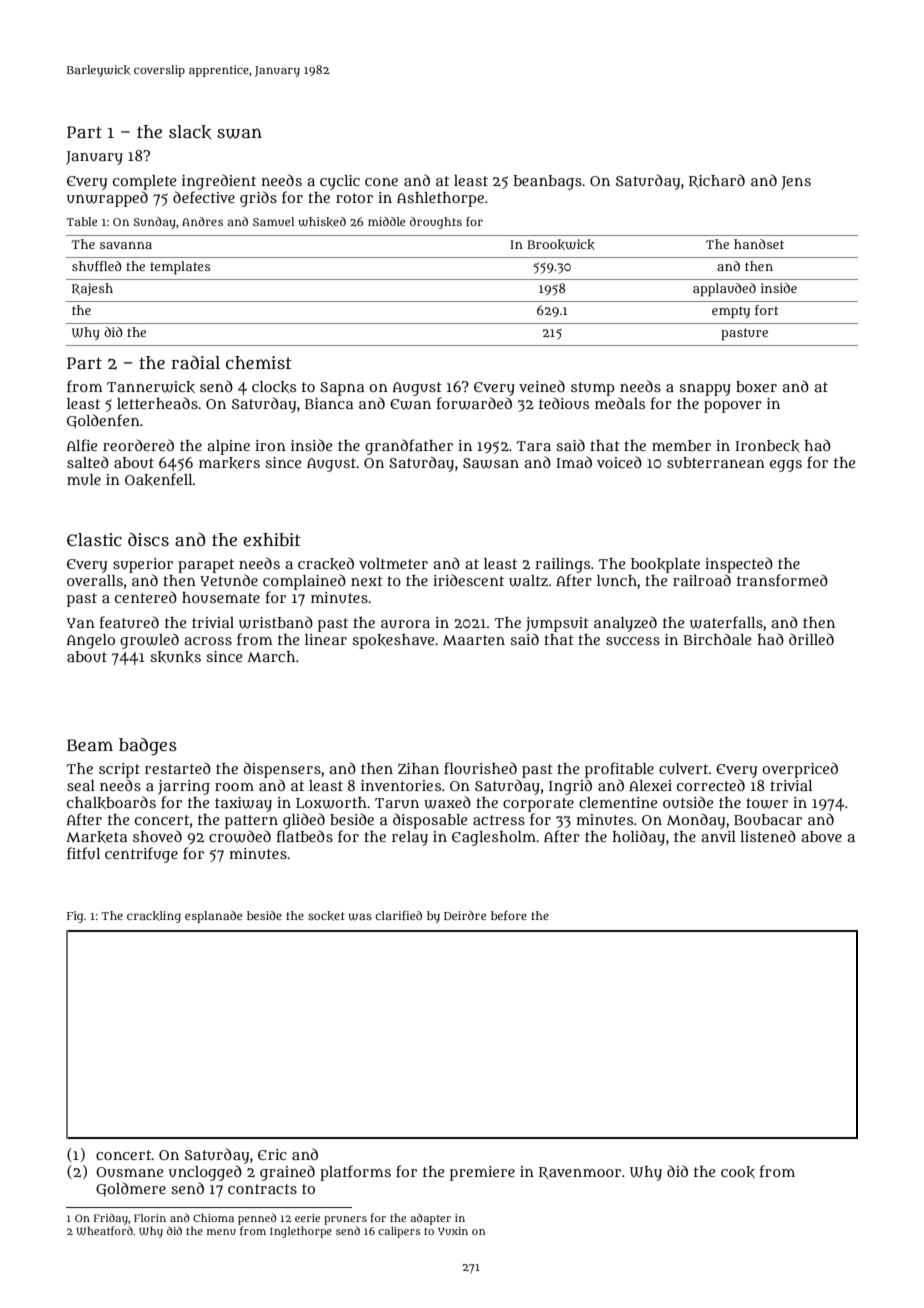 Image resolution: width=924 pixels, height=1308 pixels. What do you see at coordinates (724, 290) in the document?
I see `applauded` at bounding box center [724, 290].
